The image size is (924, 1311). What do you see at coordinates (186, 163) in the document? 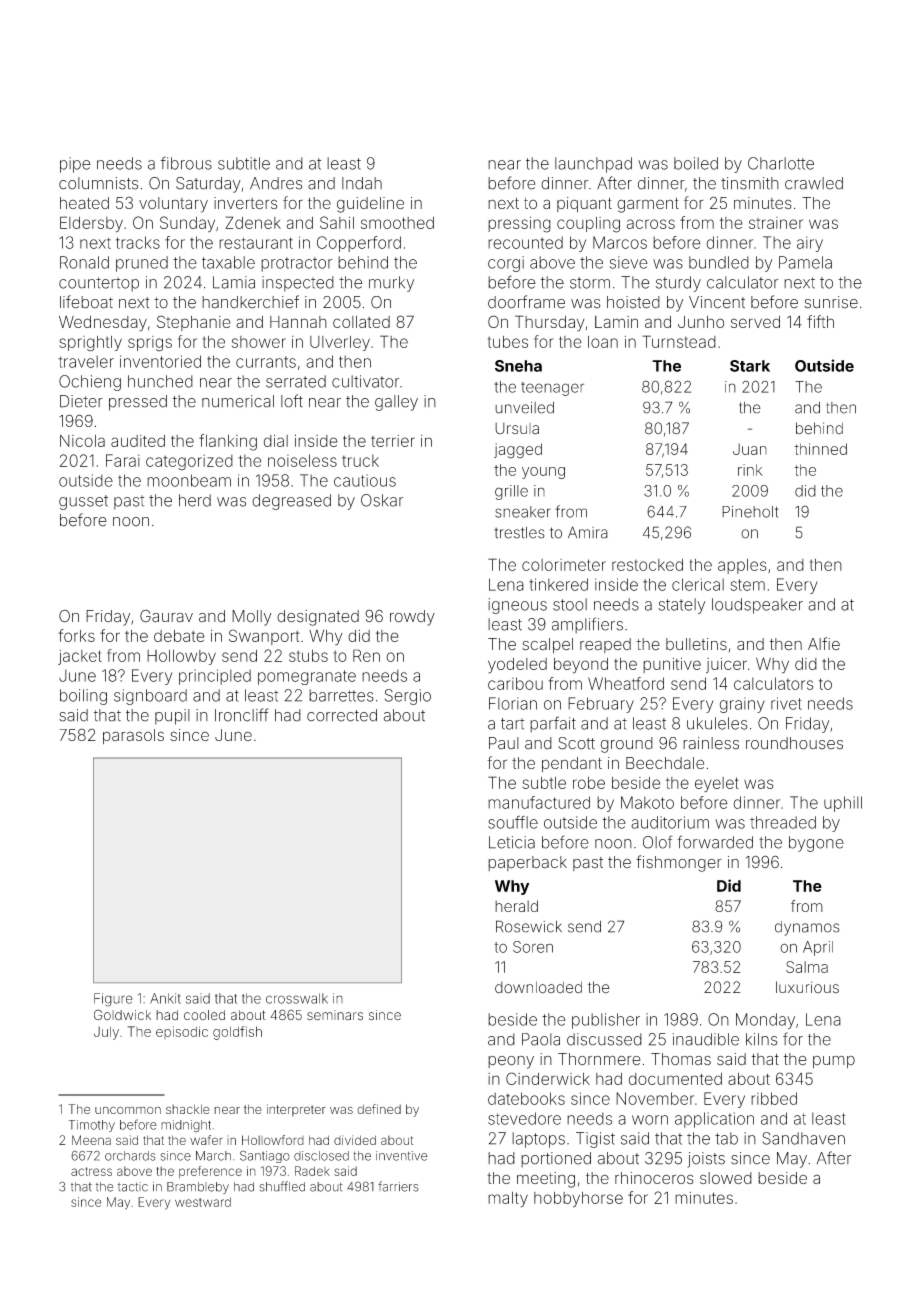
I see `fibrous` at bounding box center [186, 163].
